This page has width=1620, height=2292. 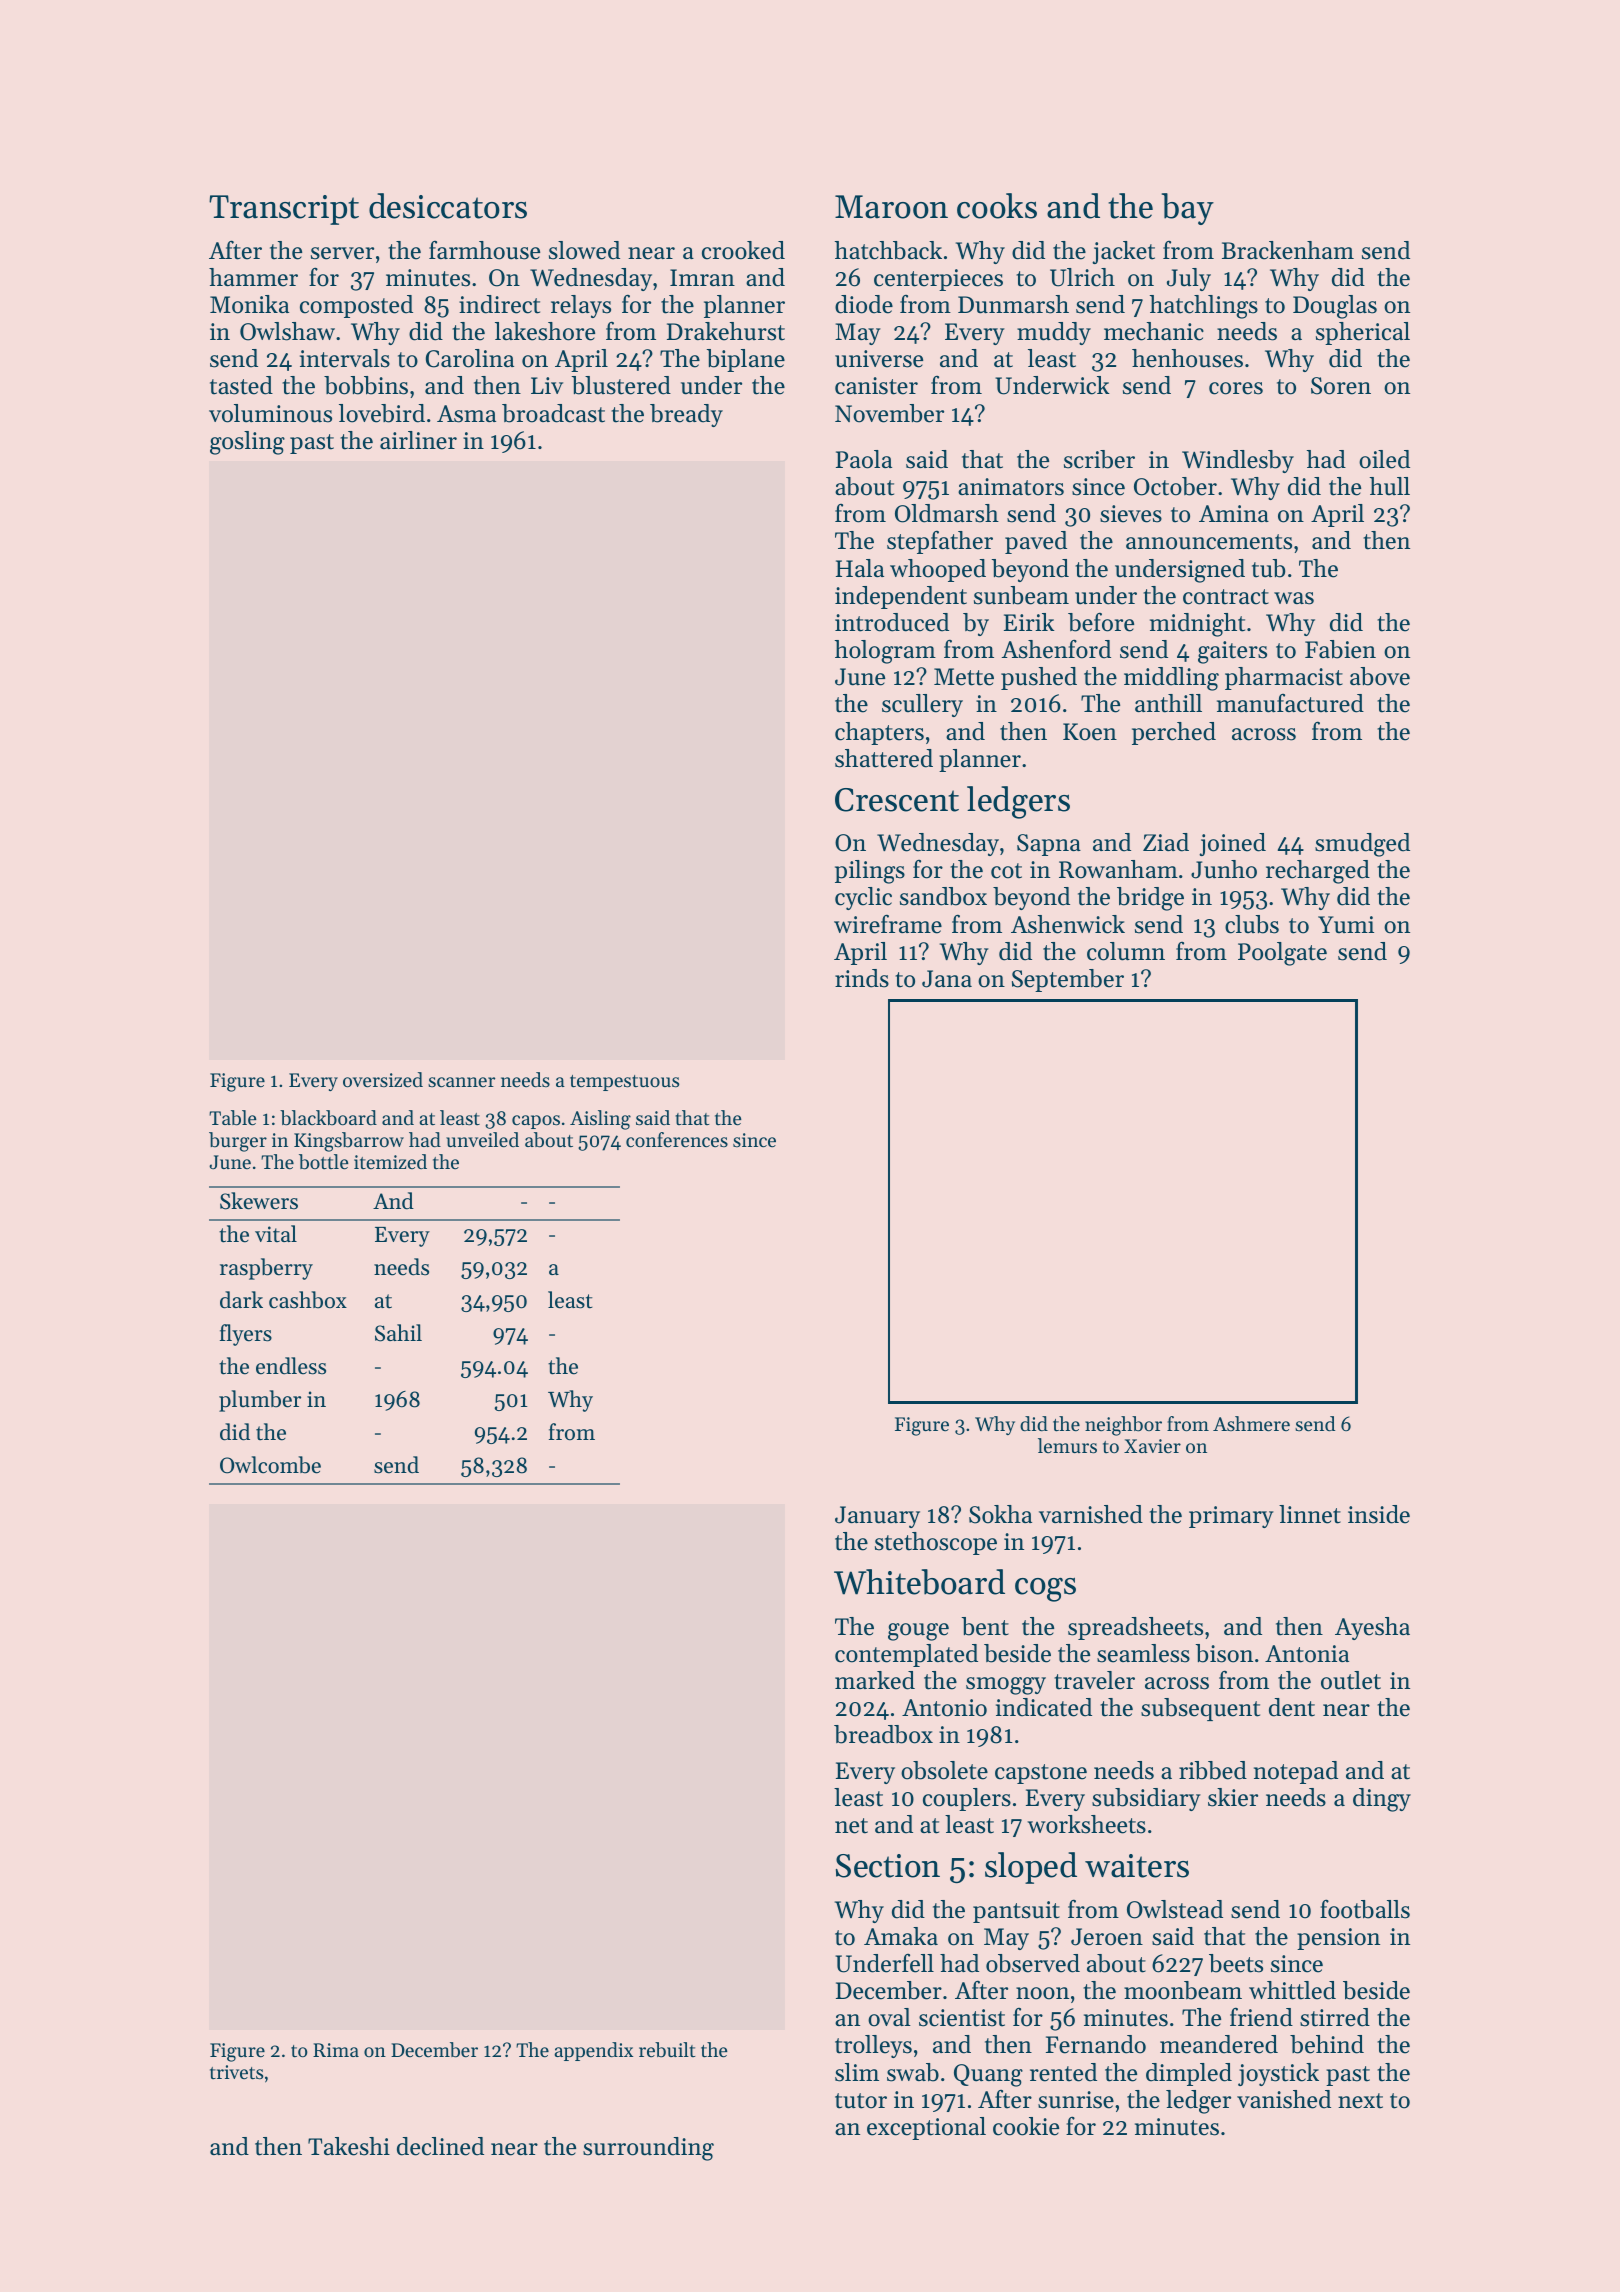 I want to click on moonbeam, so click(x=1183, y=1990).
